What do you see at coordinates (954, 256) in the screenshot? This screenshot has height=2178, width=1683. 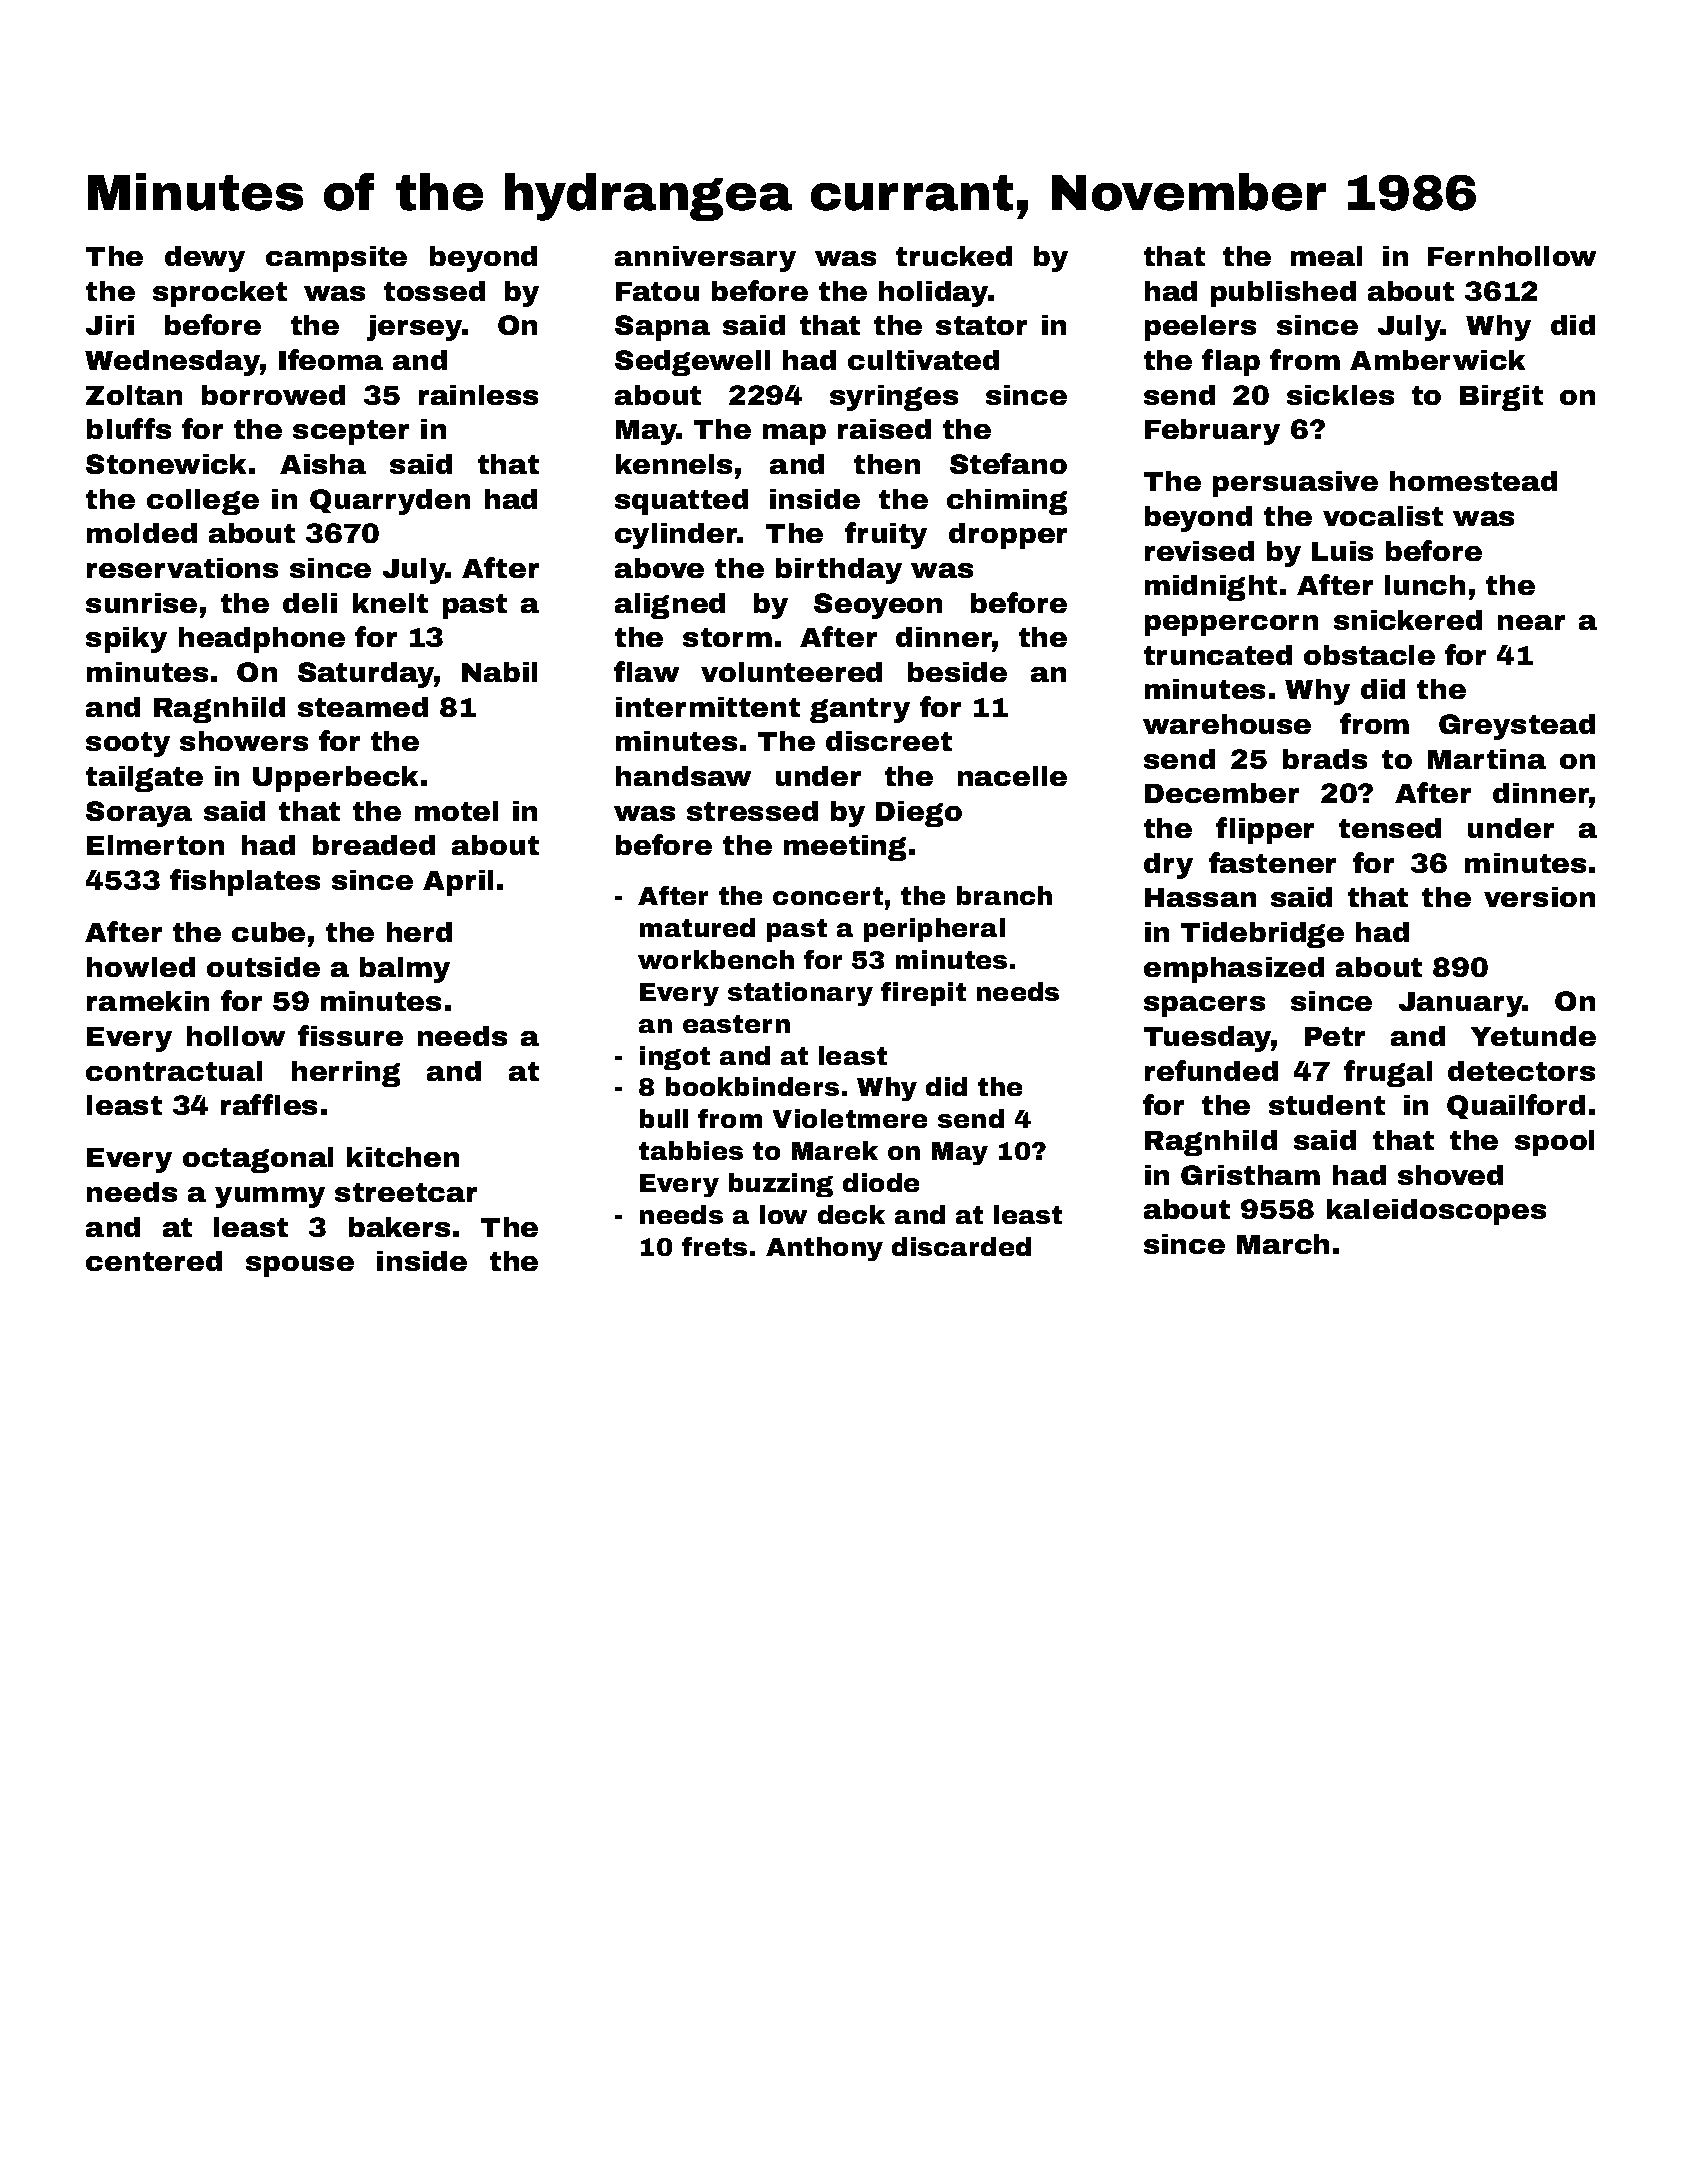 I see `trucked` at bounding box center [954, 256].
